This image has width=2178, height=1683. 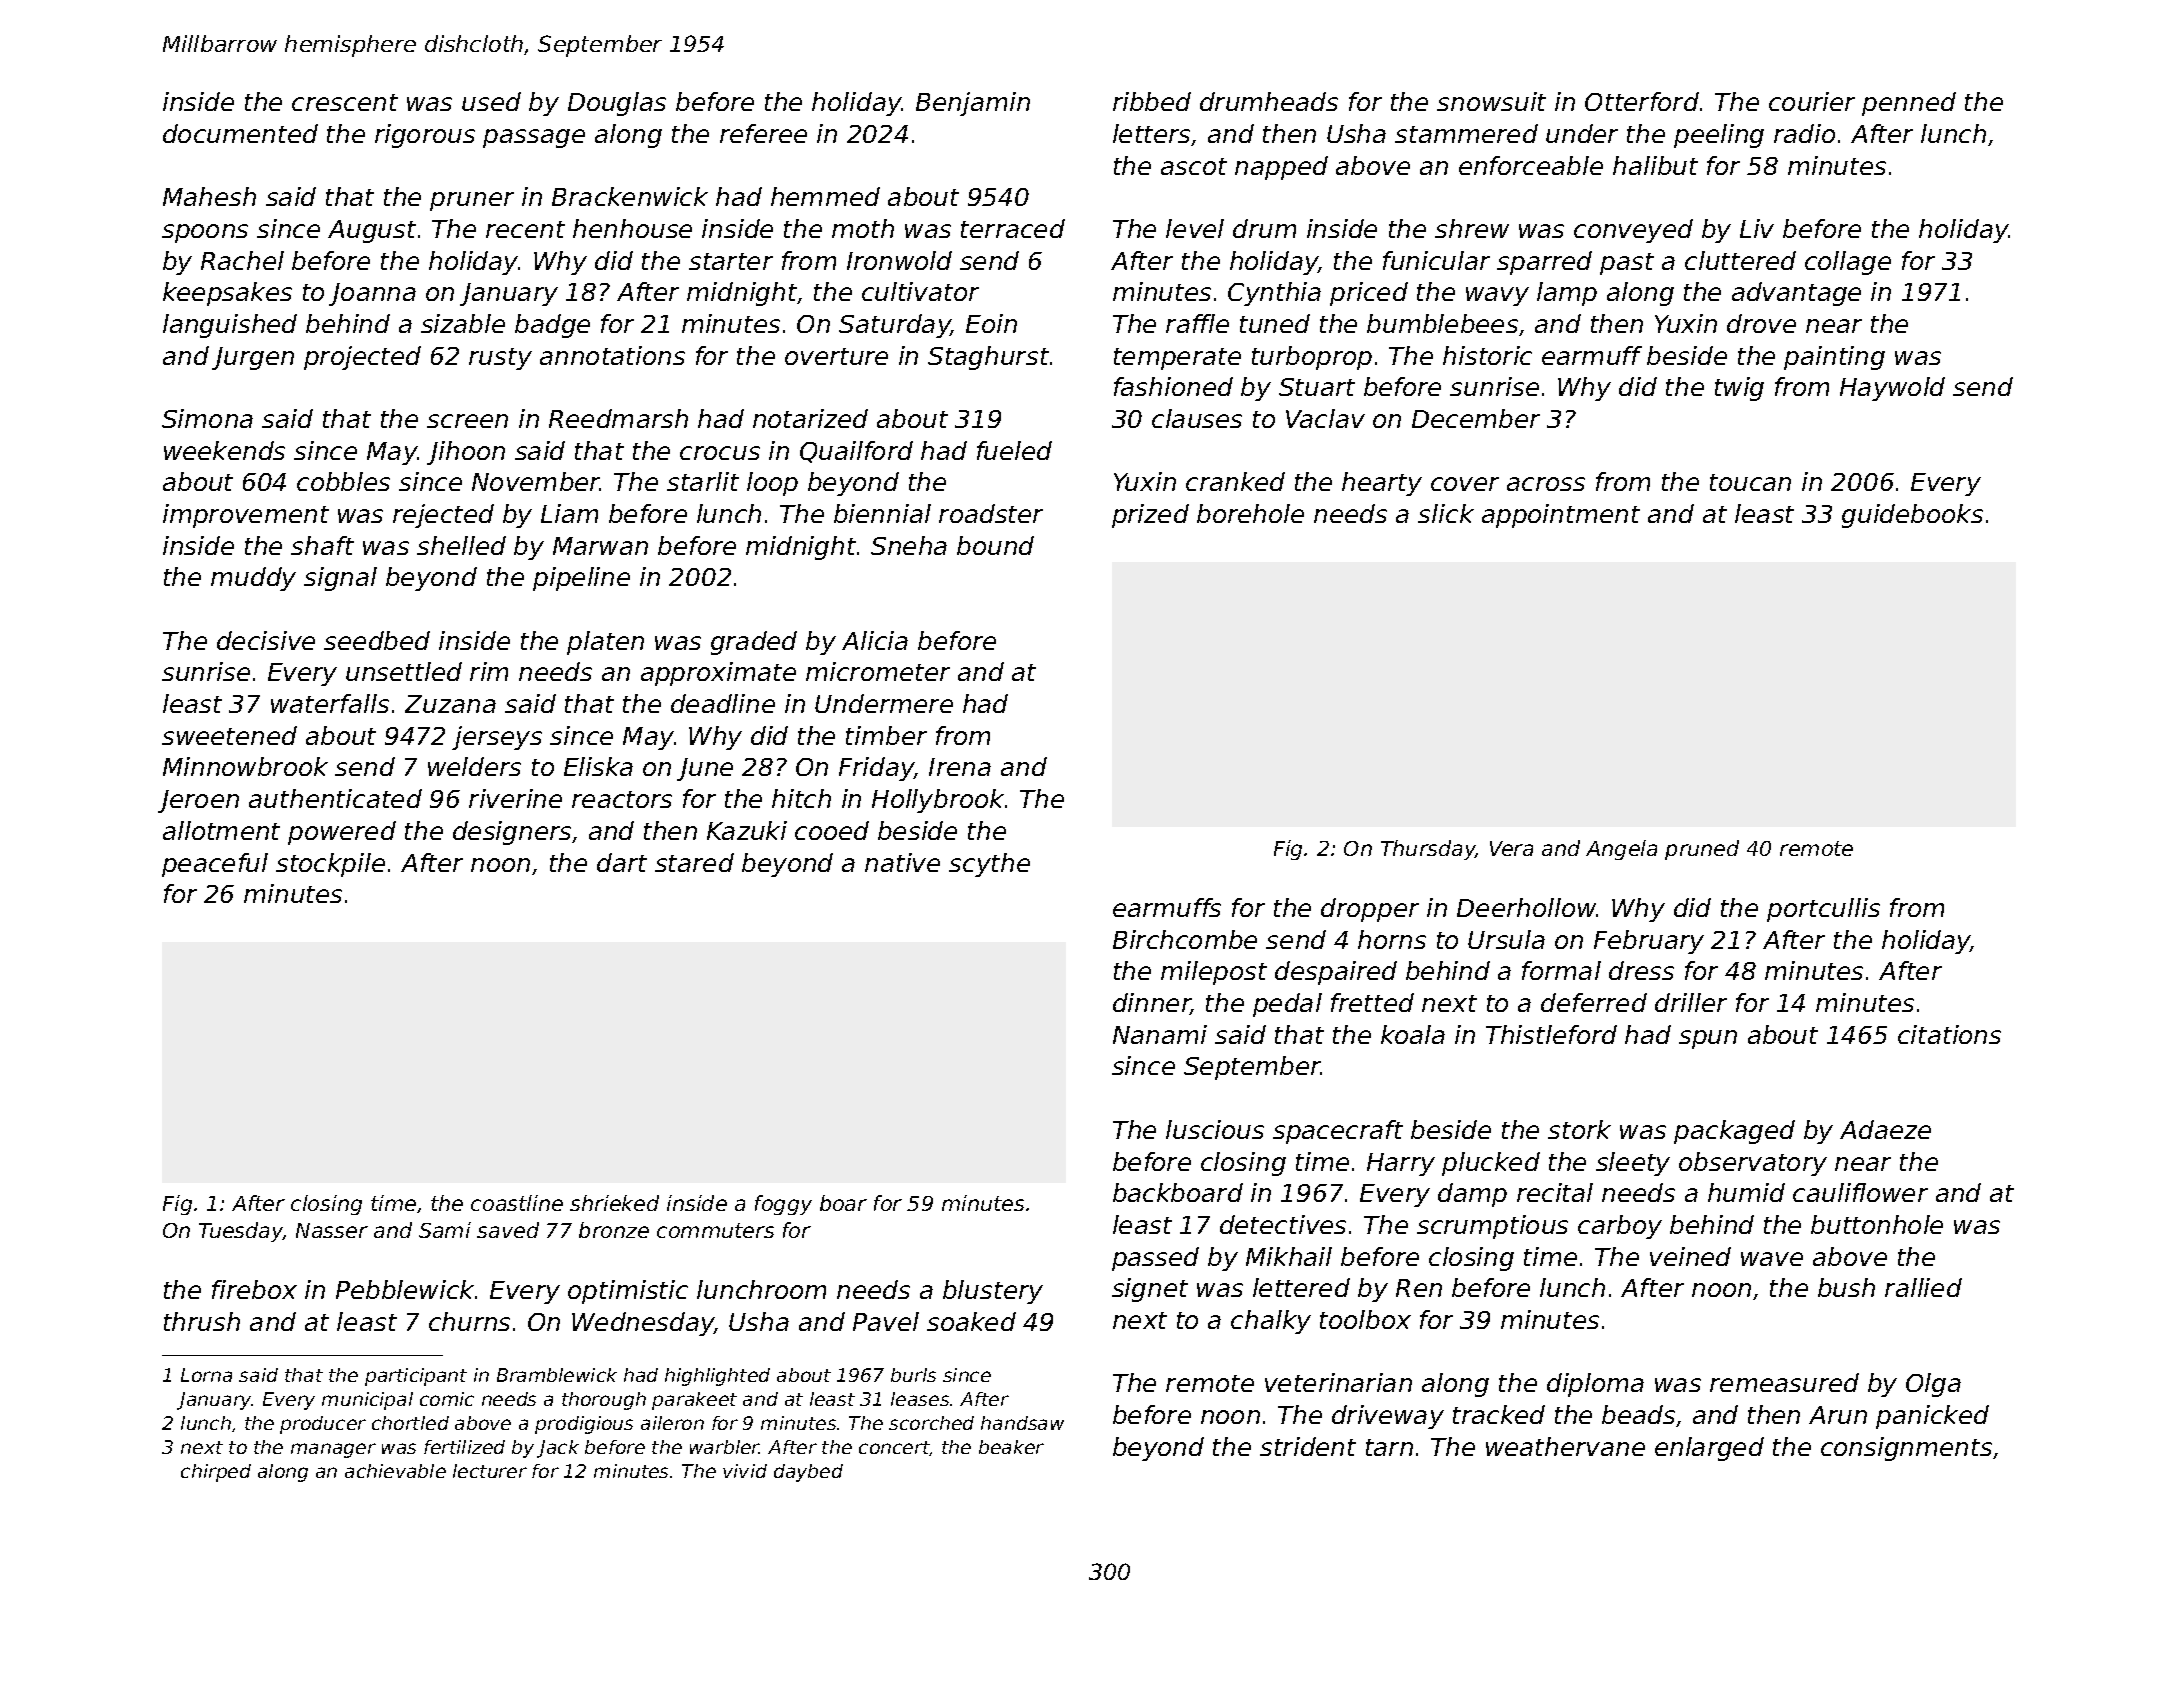 I want to click on stork, so click(x=1579, y=1129).
